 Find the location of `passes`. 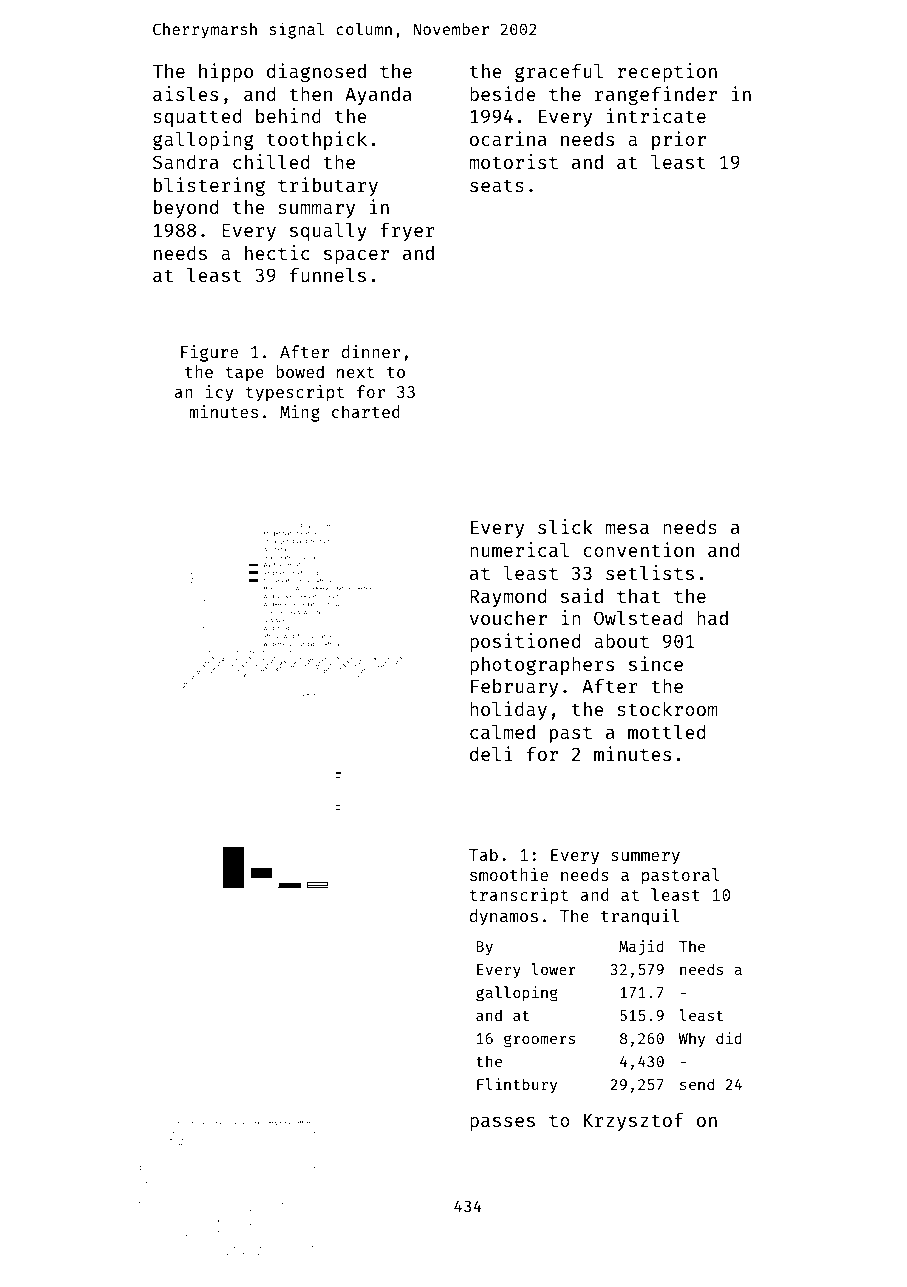

passes is located at coordinates (502, 1124).
